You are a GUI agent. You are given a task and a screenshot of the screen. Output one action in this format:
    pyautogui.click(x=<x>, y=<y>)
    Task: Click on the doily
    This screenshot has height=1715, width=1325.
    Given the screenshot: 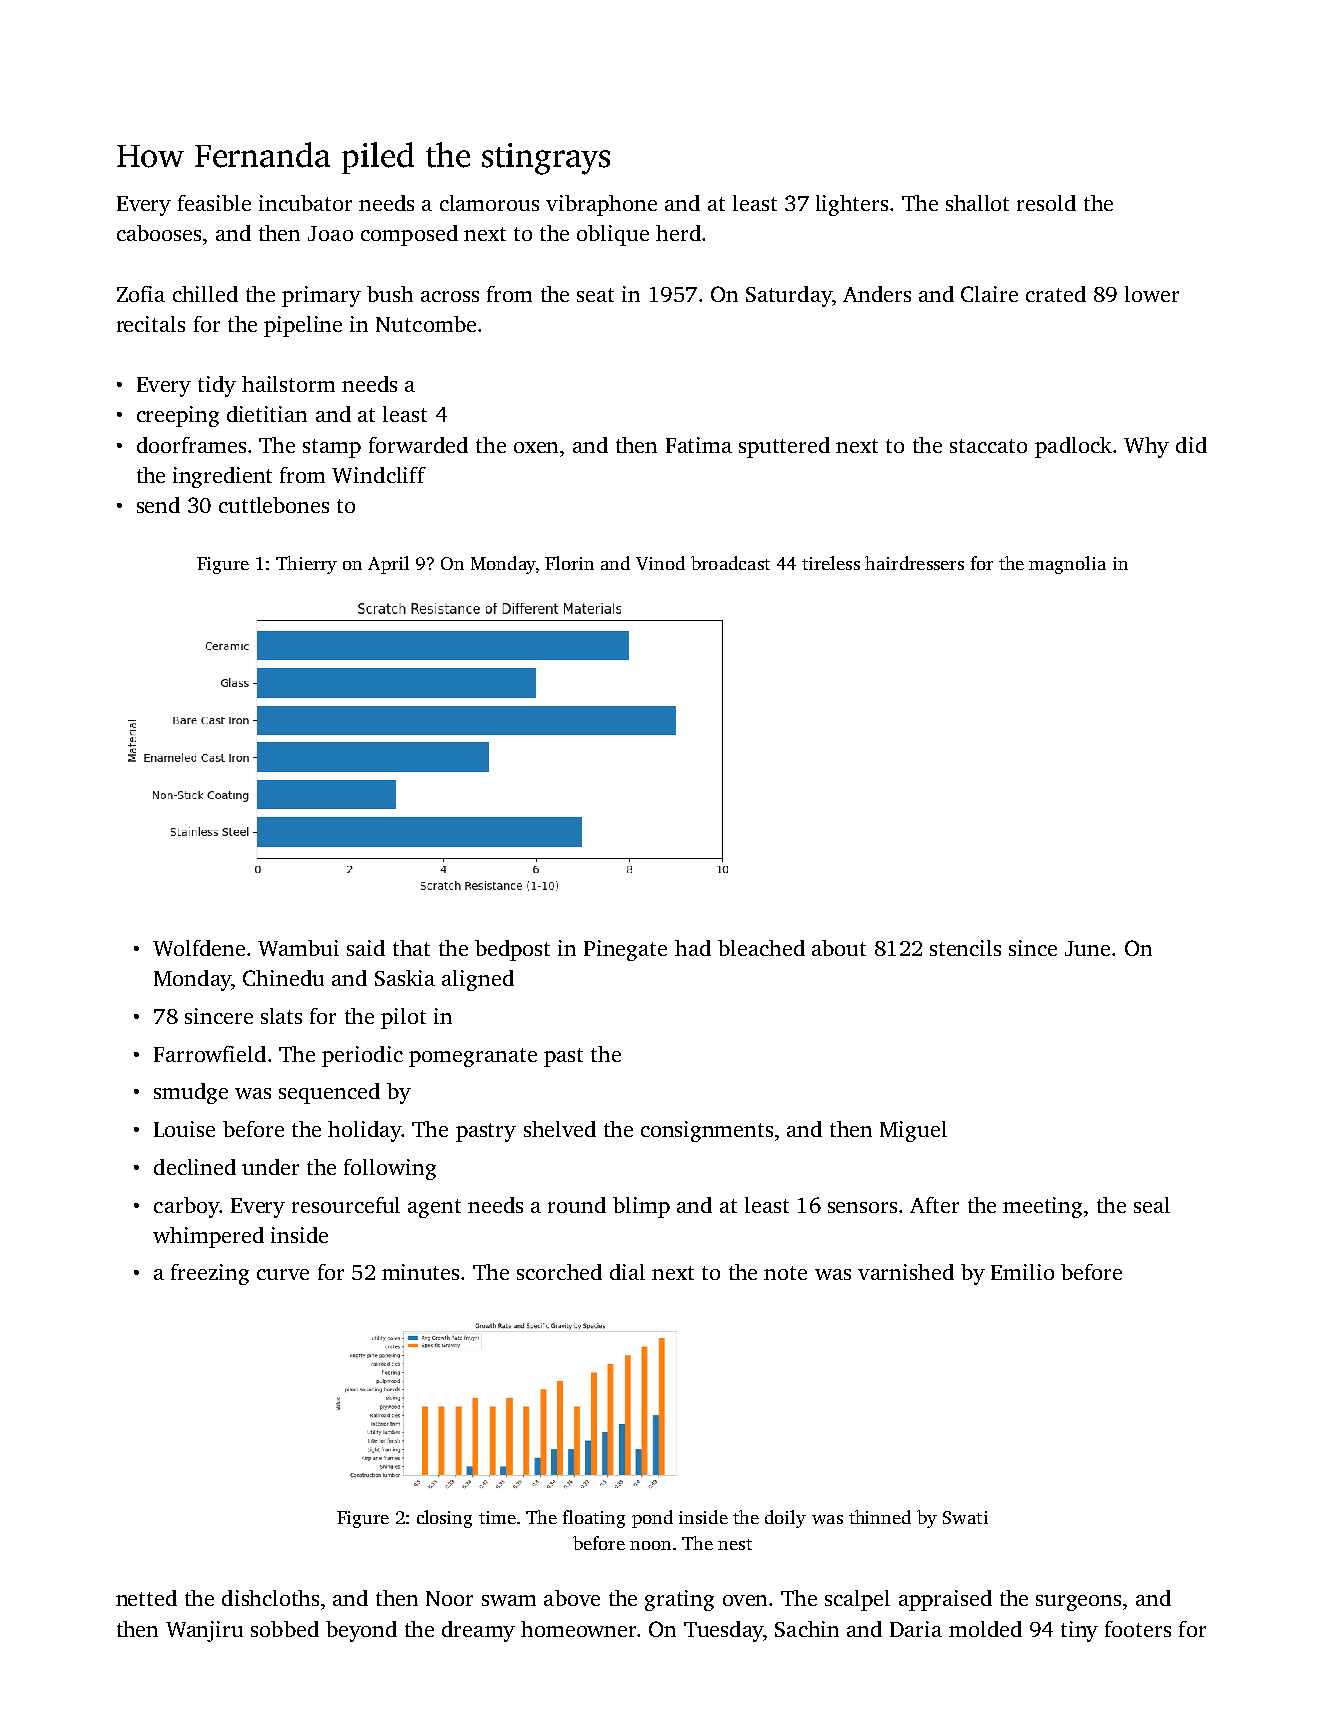 What is the action you would take?
    pyautogui.click(x=785, y=1519)
